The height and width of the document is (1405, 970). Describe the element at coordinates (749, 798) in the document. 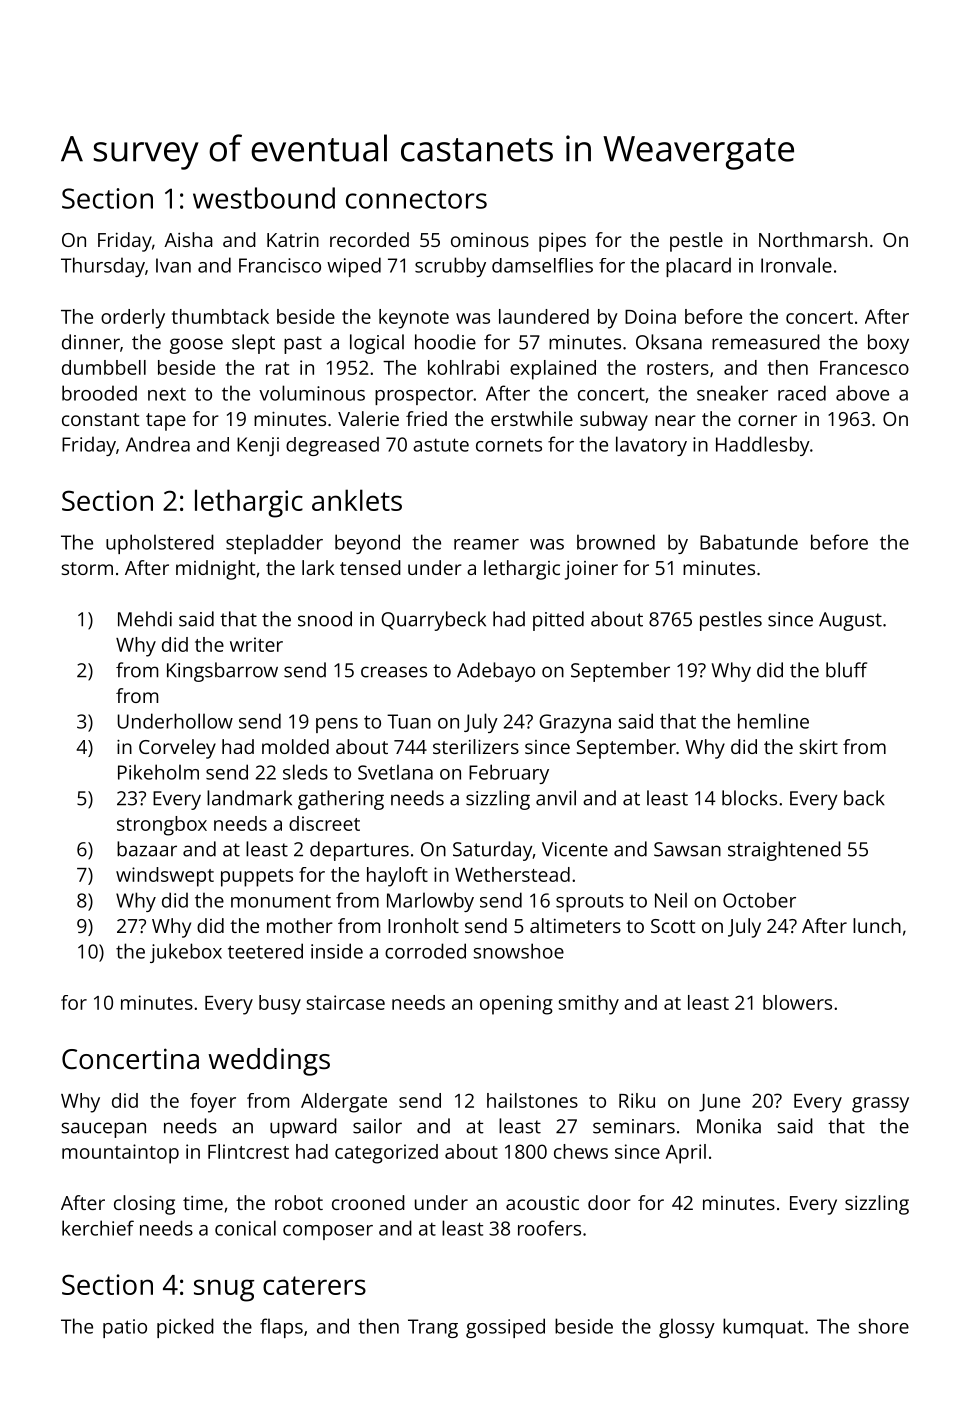

I see `blocks` at that location.
